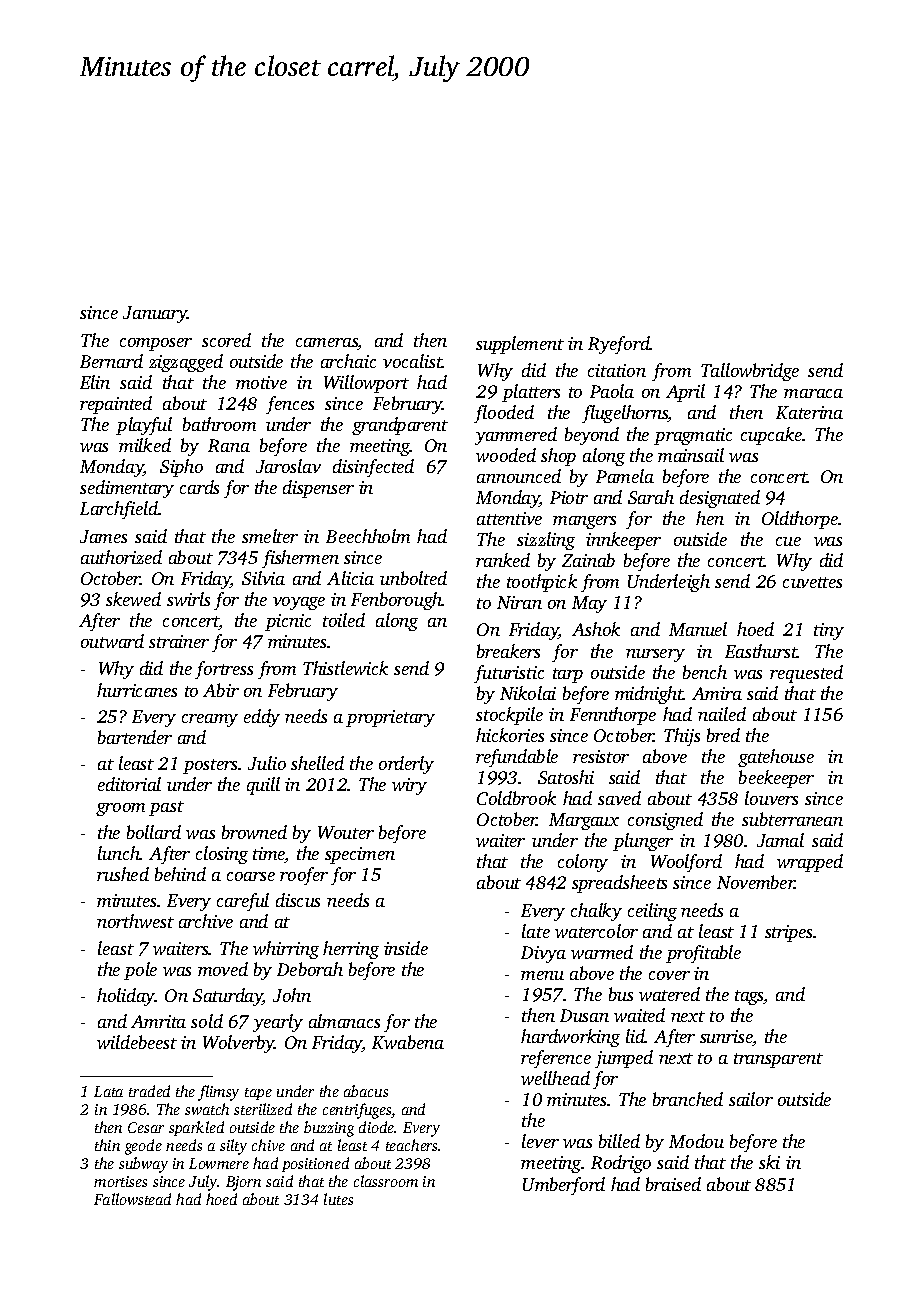 The image size is (924, 1308). I want to click on colony, so click(583, 863).
